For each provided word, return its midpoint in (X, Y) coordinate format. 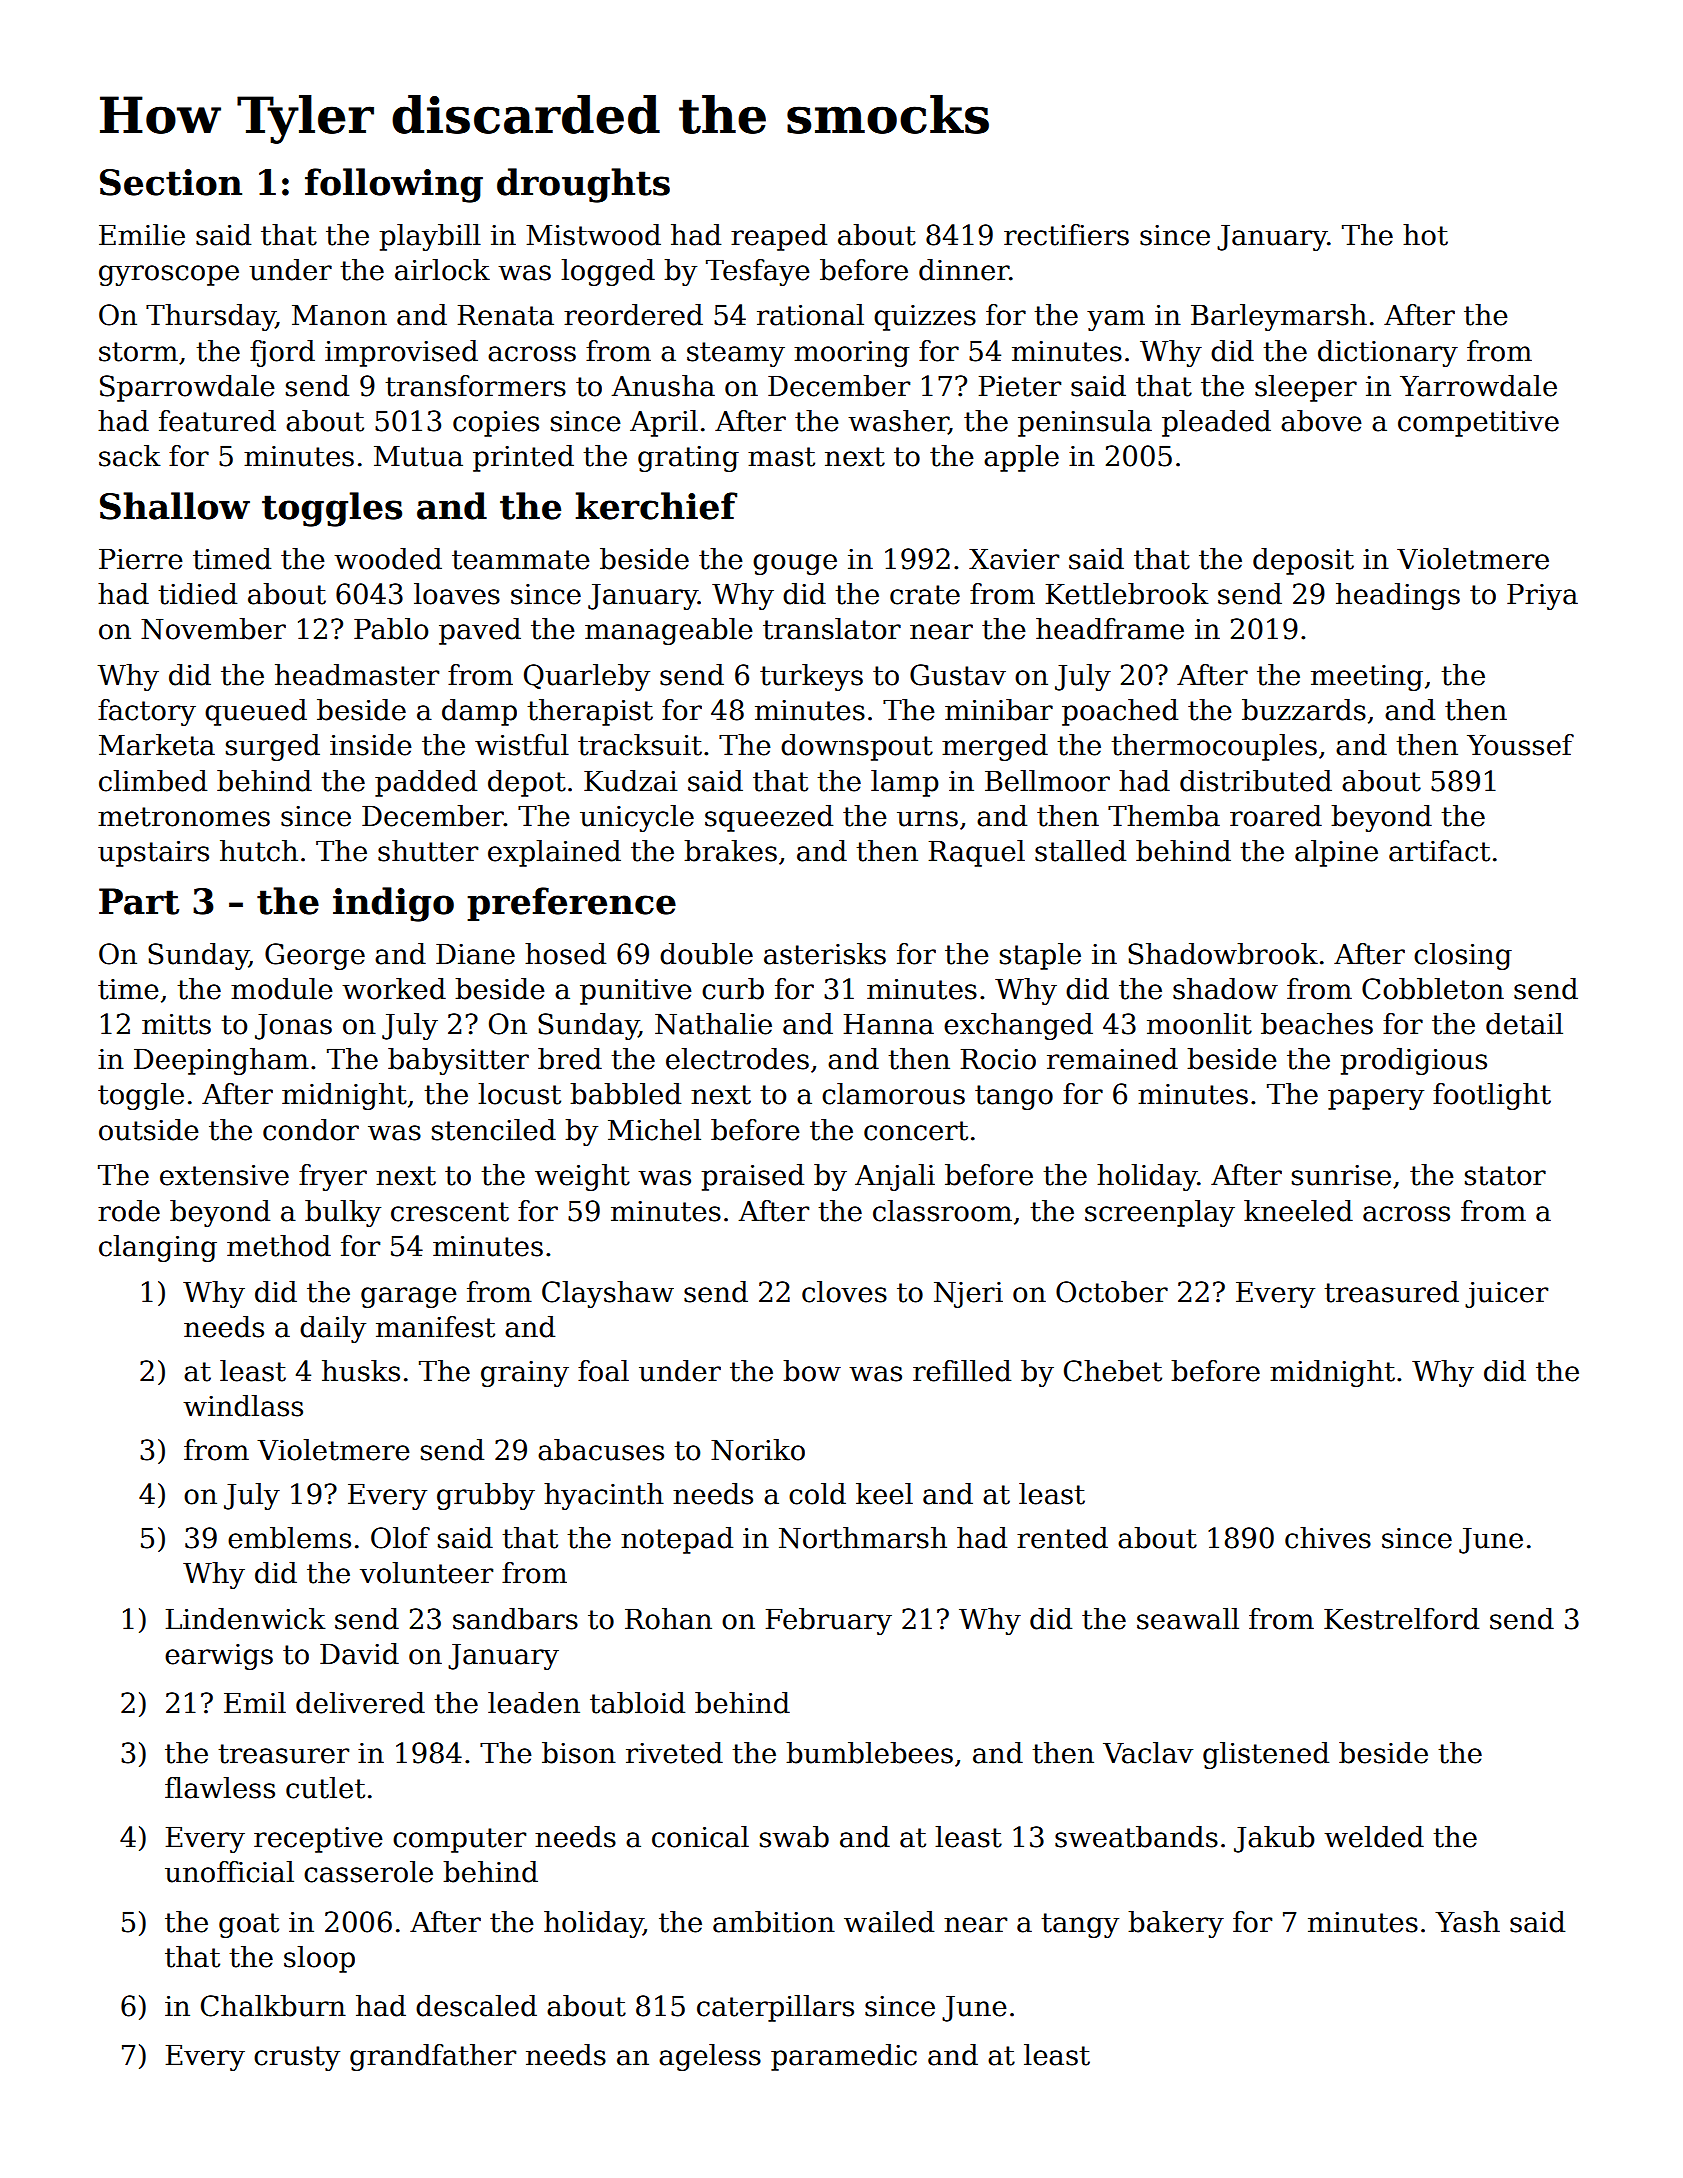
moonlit (1199, 1024)
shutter (428, 851)
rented (1062, 1538)
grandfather (433, 2057)
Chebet (1113, 1371)
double (706, 954)
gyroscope (169, 275)
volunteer (426, 1573)
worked (394, 989)
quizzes (925, 318)
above (1321, 421)
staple (1040, 956)
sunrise (1341, 1175)
